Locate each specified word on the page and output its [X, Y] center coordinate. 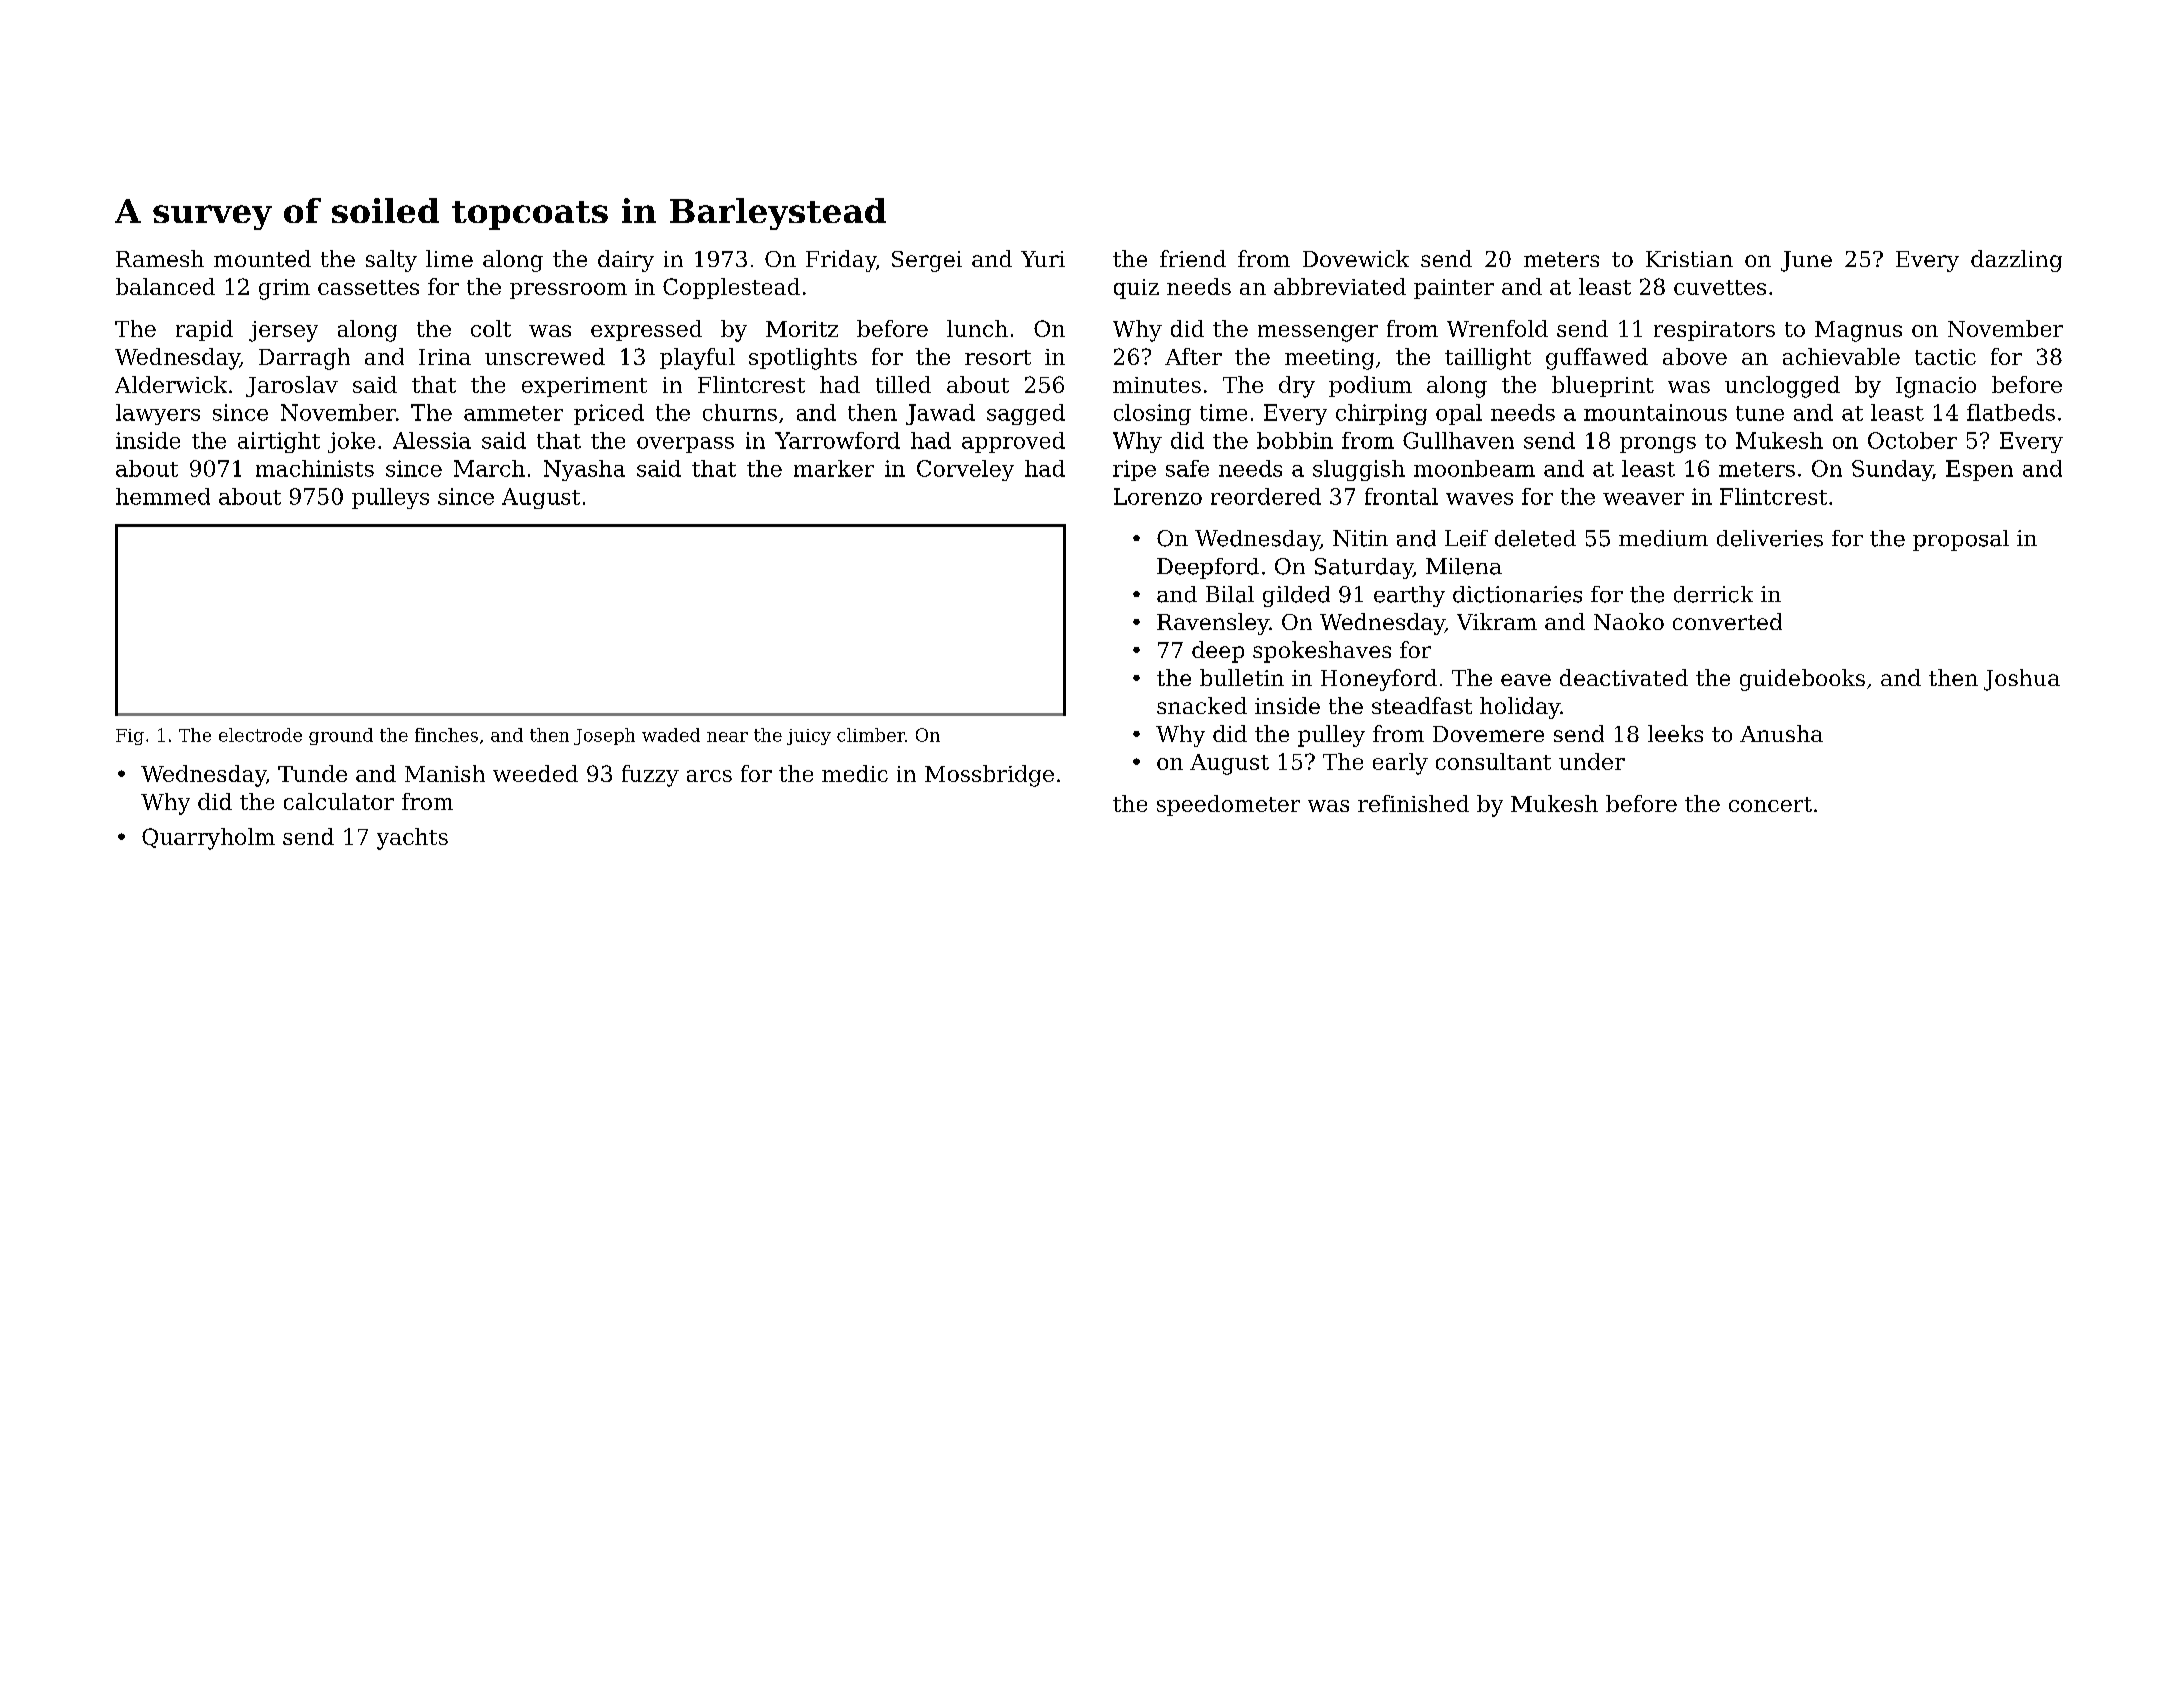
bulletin [1242, 677]
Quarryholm [208, 839]
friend [1193, 258]
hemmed [163, 496]
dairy [626, 261]
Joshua [2022, 680]
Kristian [1689, 259]
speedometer [1228, 805]
